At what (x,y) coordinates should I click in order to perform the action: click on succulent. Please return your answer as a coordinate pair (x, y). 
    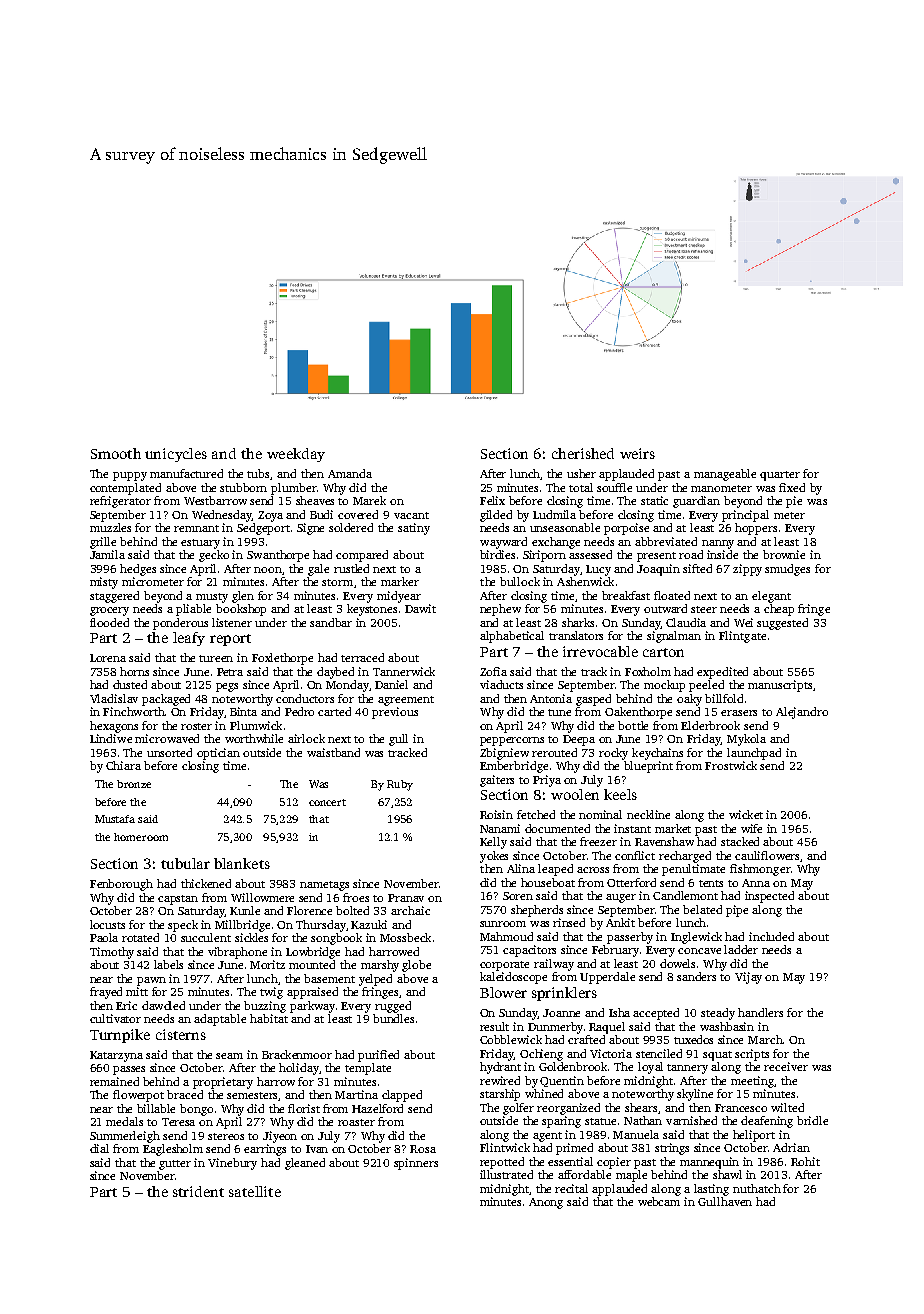
    Looking at the image, I should click on (206, 937).
